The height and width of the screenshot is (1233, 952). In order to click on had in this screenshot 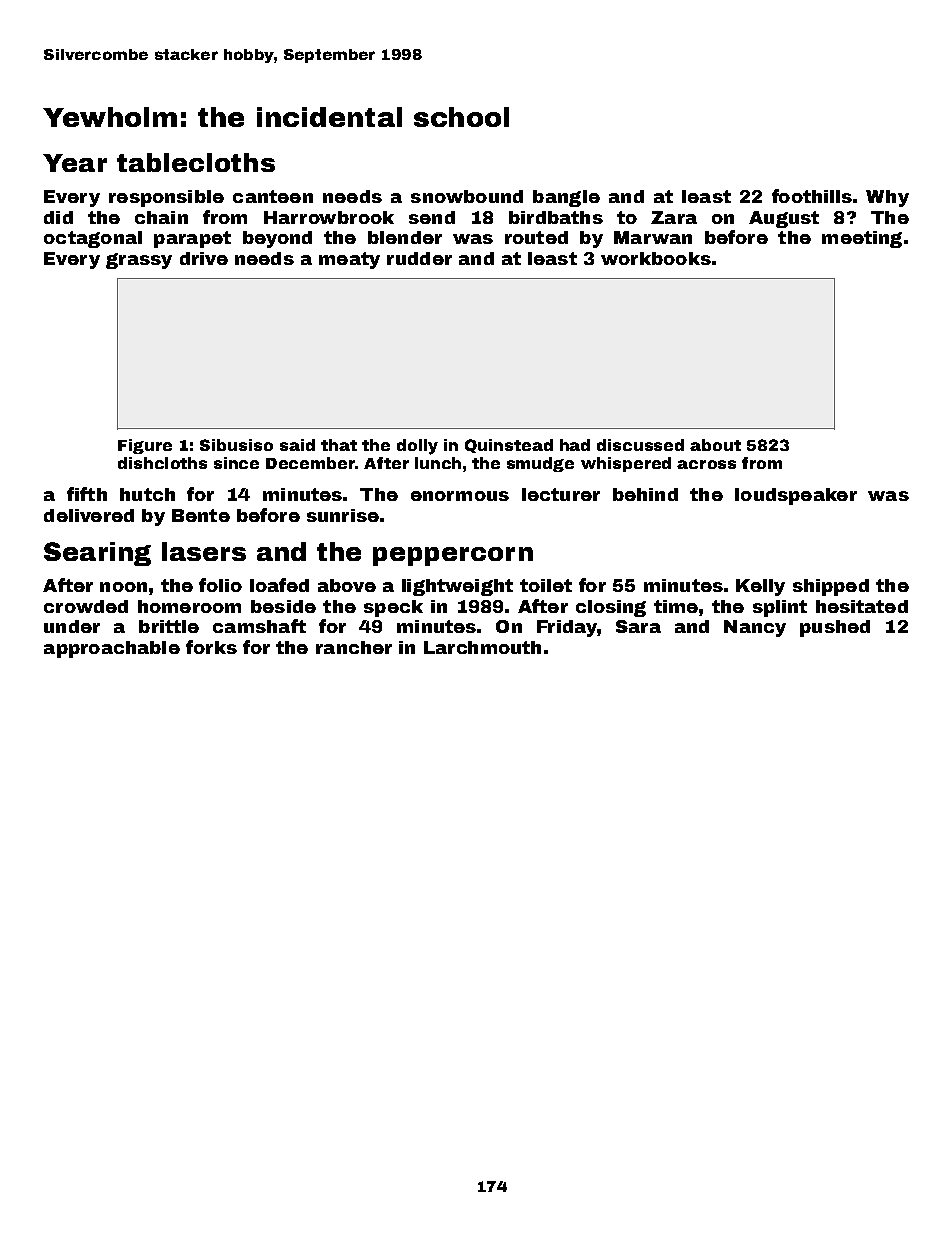, I will do `click(575, 445)`.
